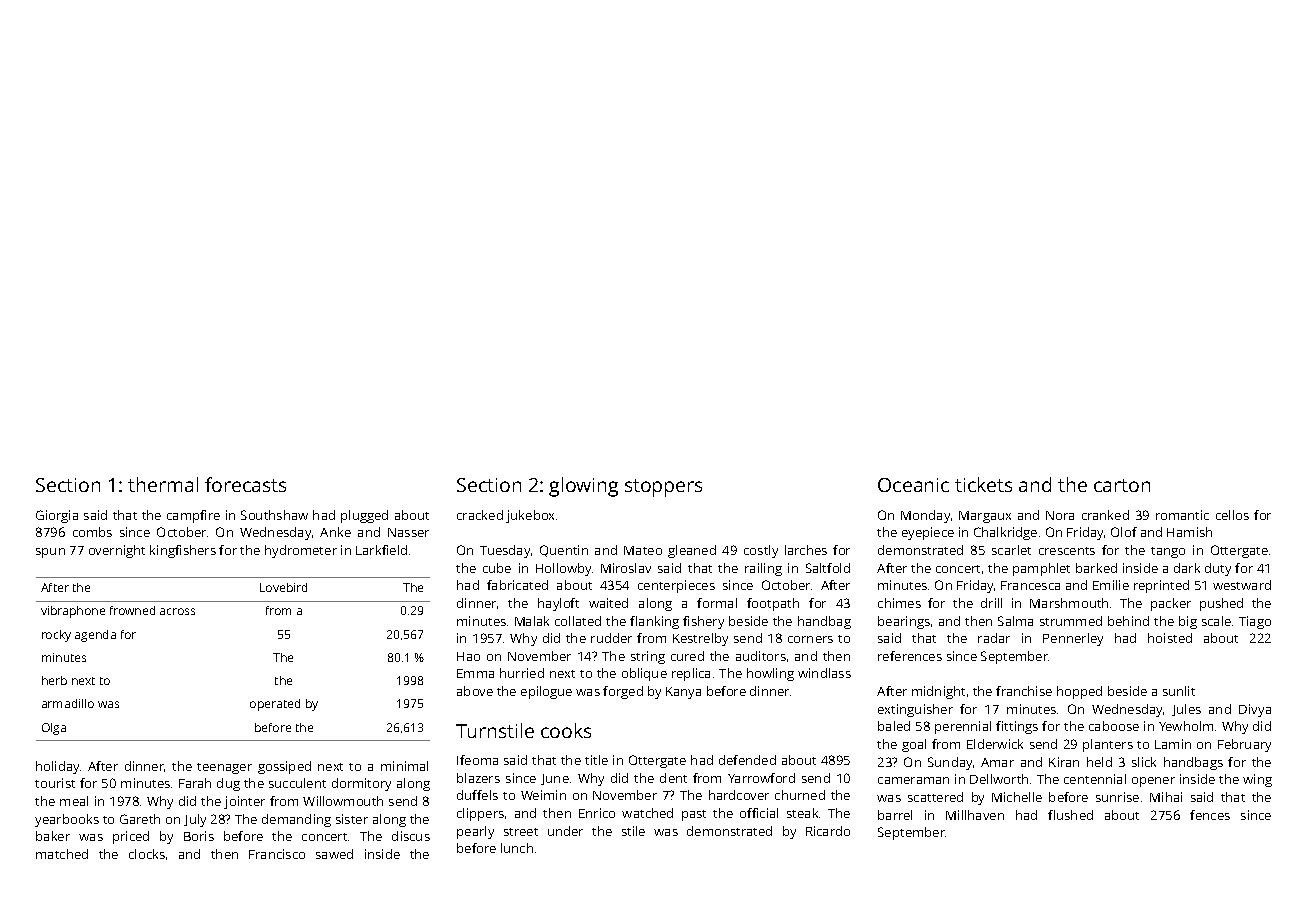 The height and width of the screenshot is (924, 1308). I want to click on Dellworth, so click(999, 779).
